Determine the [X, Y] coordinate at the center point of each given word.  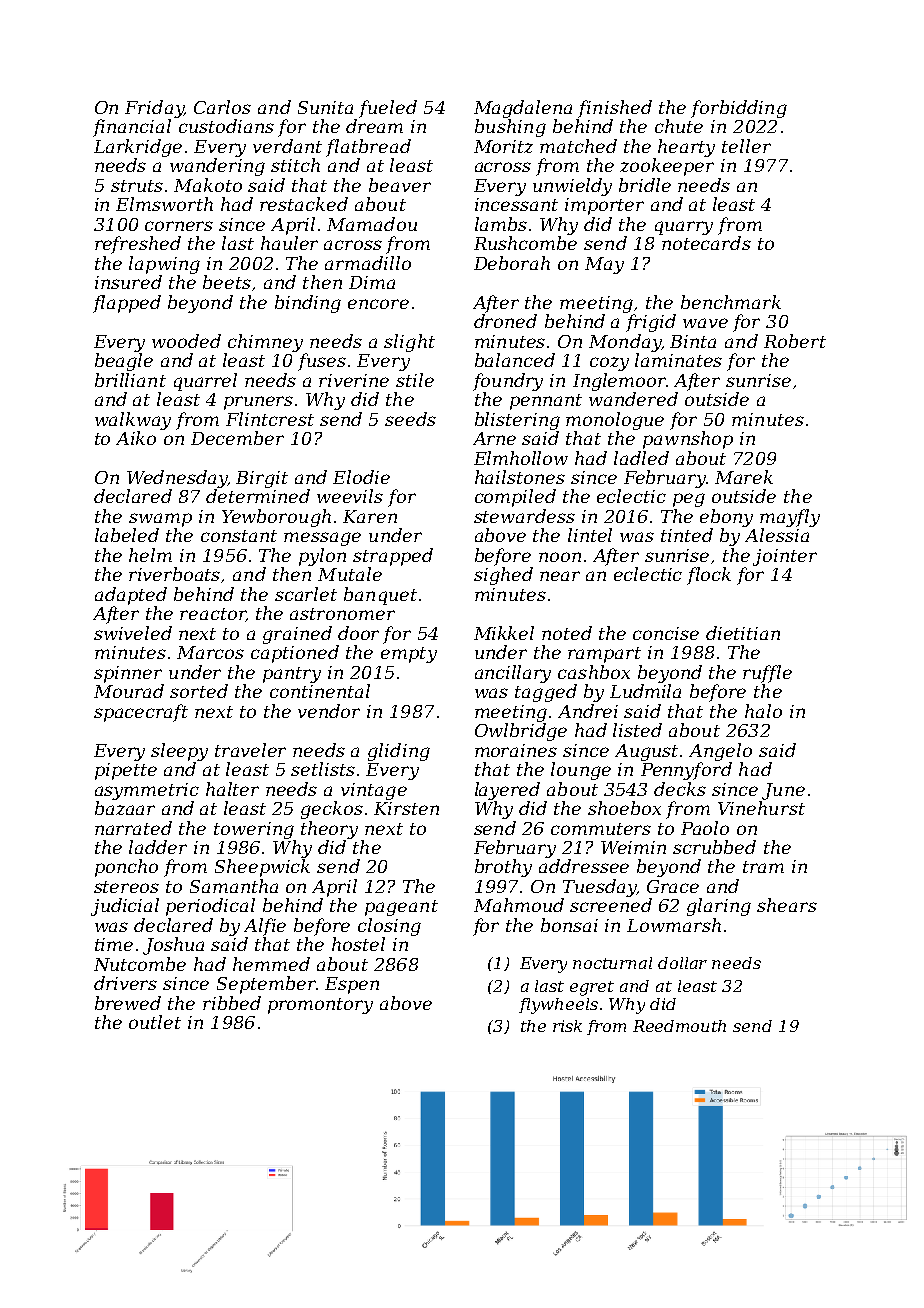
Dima [372, 282]
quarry [684, 228]
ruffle [767, 674]
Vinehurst [761, 808]
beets [227, 282]
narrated [133, 828]
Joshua [173, 946]
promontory [320, 1006]
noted [567, 633]
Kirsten [406, 808]
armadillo [368, 263]
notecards [706, 243]
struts [137, 186]
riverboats [174, 574]
